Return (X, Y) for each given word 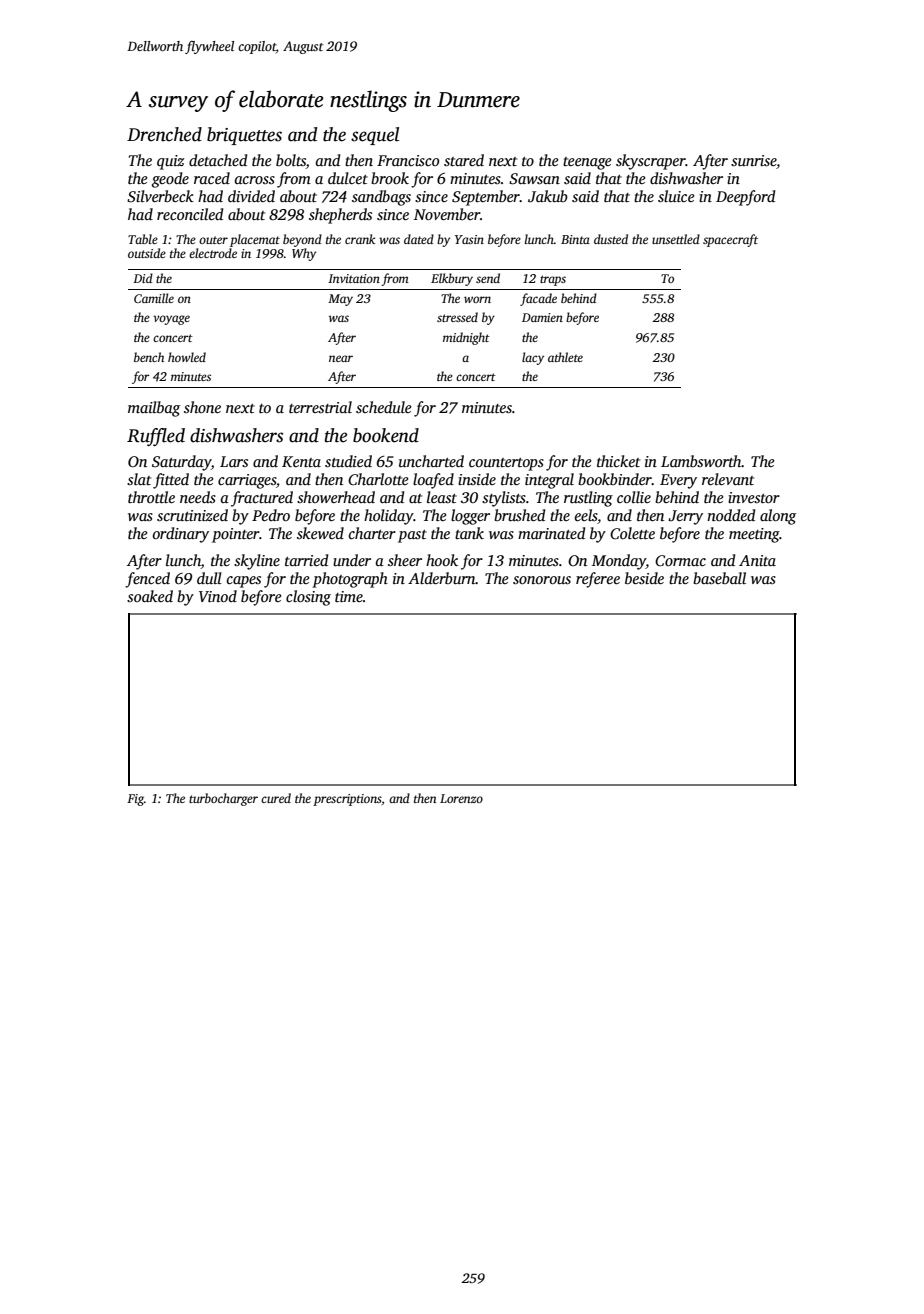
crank (360, 239)
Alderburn (442, 578)
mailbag (154, 409)
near (341, 358)
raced (212, 178)
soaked (150, 596)
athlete (565, 357)
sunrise (754, 160)
